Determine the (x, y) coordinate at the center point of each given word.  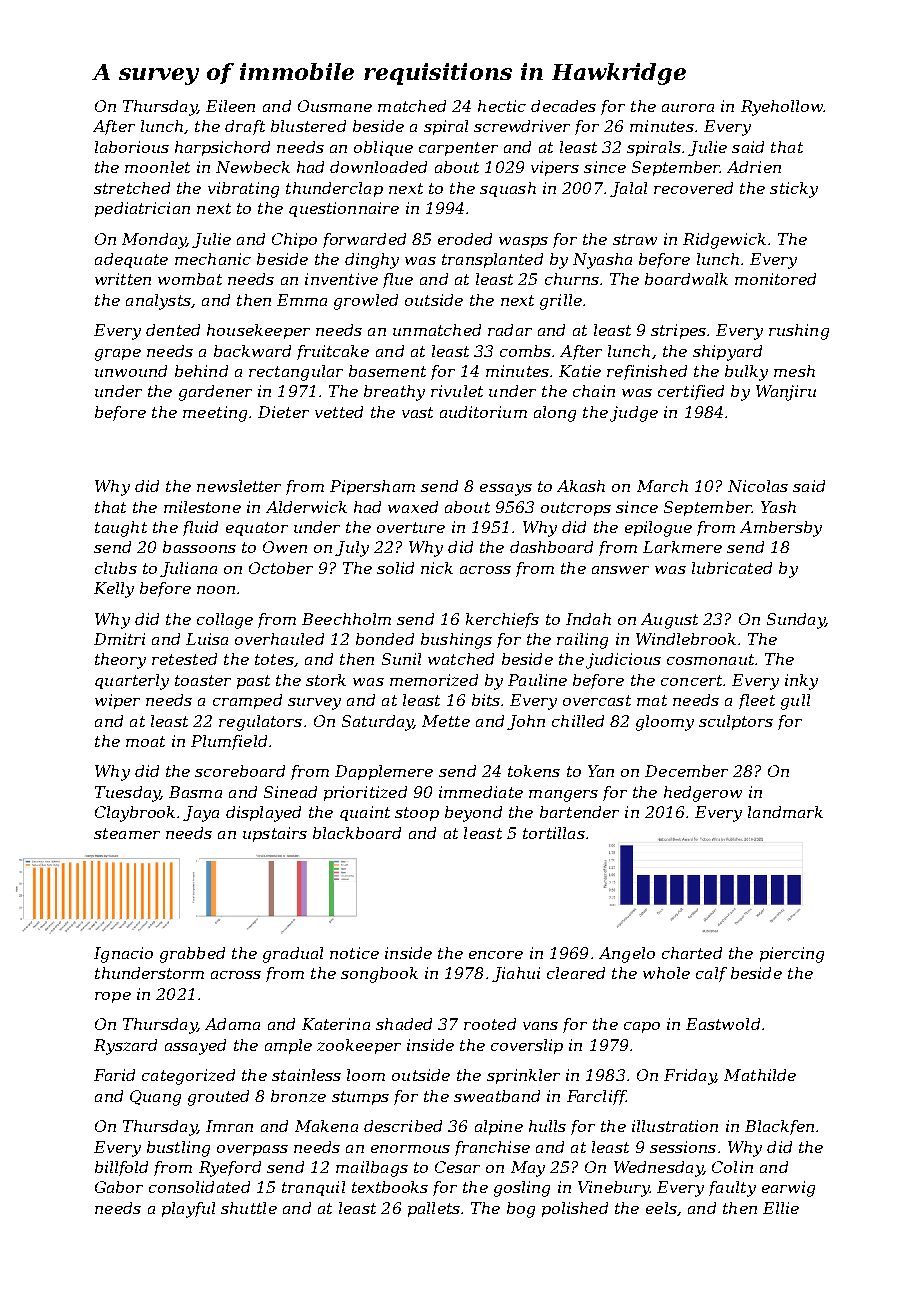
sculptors (736, 722)
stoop (417, 814)
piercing (792, 955)
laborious (132, 147)
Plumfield (229, 742)
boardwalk (686, 279)
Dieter (283, 412)
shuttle (249, 1208)
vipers (555, 168)
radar (510, 330)
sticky (794, 190)
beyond (473, 814)
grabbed (192, 955)
